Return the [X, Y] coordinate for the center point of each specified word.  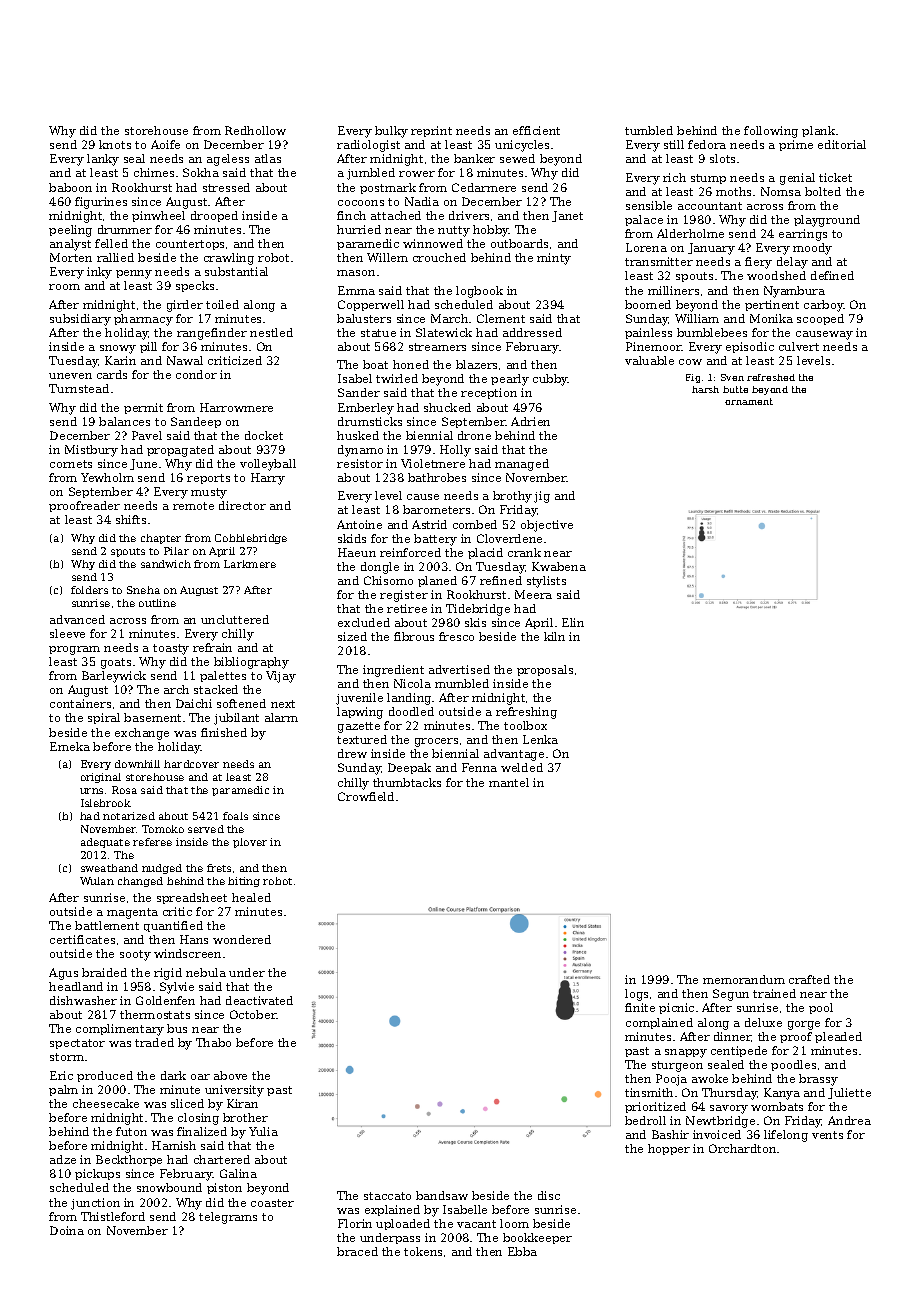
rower [417, 174]
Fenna [479, 767]
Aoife [165, 144]
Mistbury [91, 451]
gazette [359, 727]
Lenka [540, 739]
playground [827, 221]
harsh [705, 389]
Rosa [124, 790]
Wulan [97, 881]
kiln [554, 636]
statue [378, 333]
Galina [238, 1173]
